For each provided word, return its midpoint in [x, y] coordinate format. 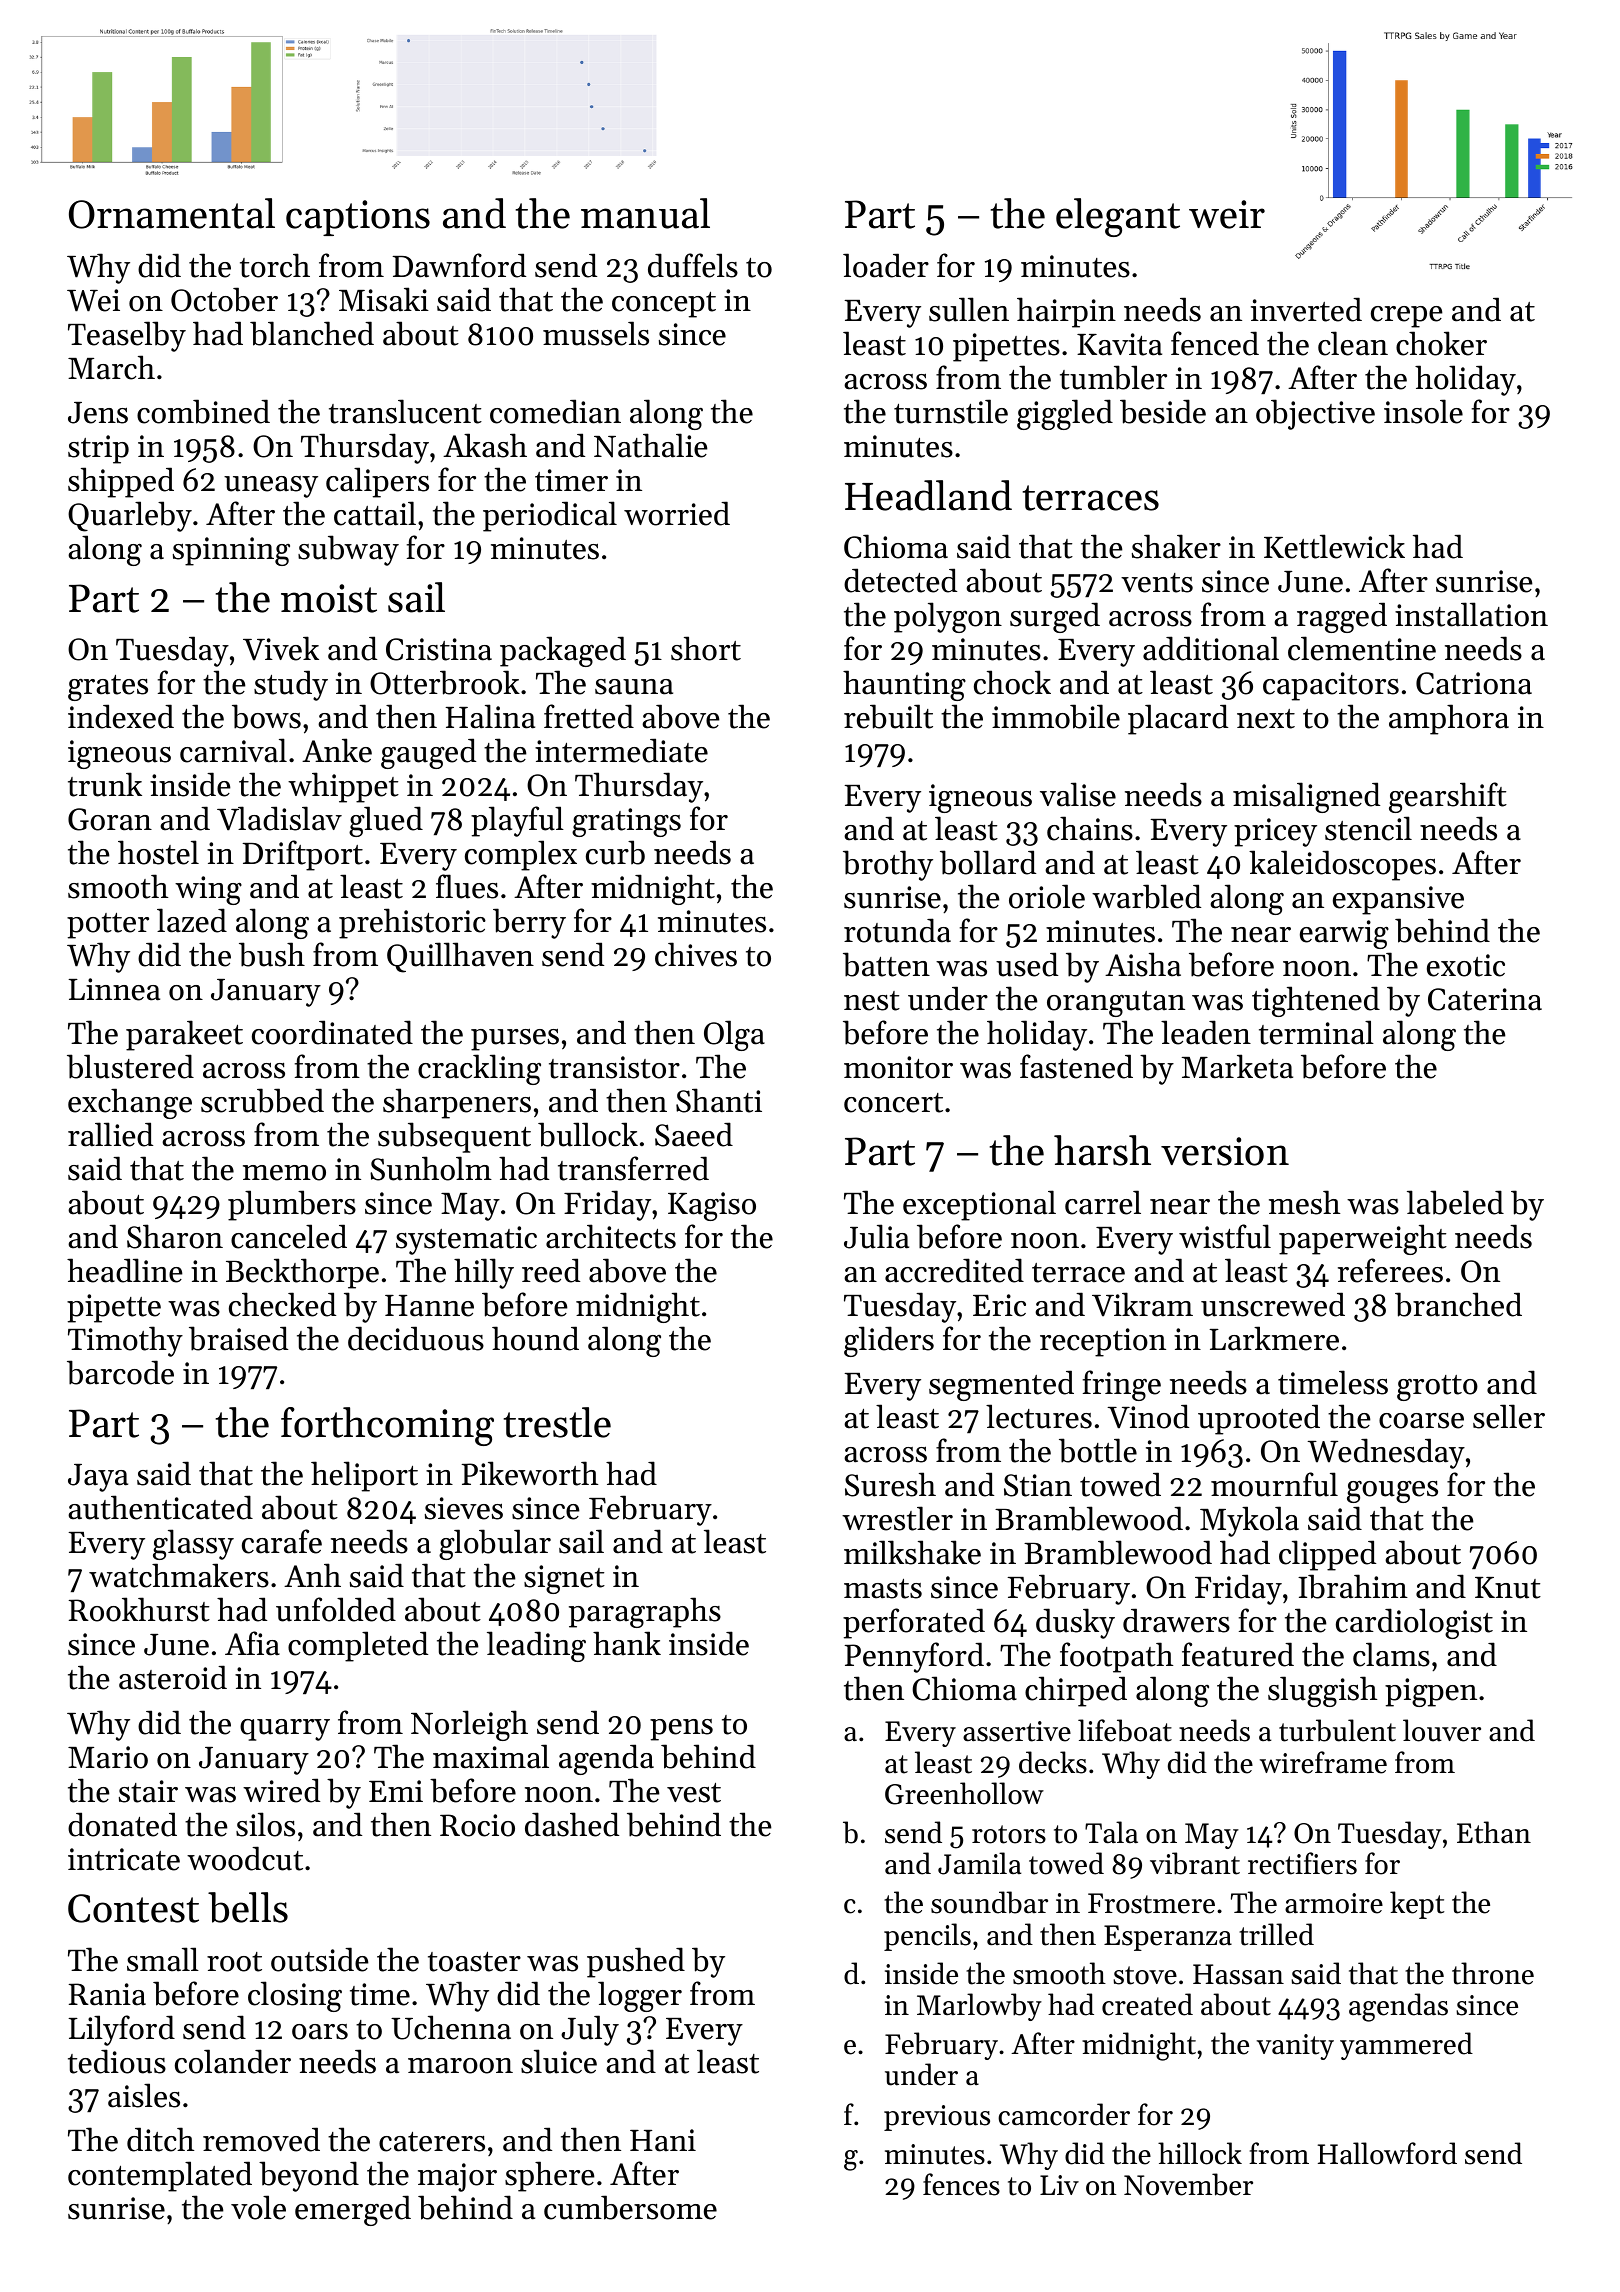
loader [886, 265]
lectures [1039, 1416]
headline [124, 1270]
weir [1227, 214]
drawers [1176, 1620]
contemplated [160, 2176]
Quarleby [130, 516]
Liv [1059, 2185]
